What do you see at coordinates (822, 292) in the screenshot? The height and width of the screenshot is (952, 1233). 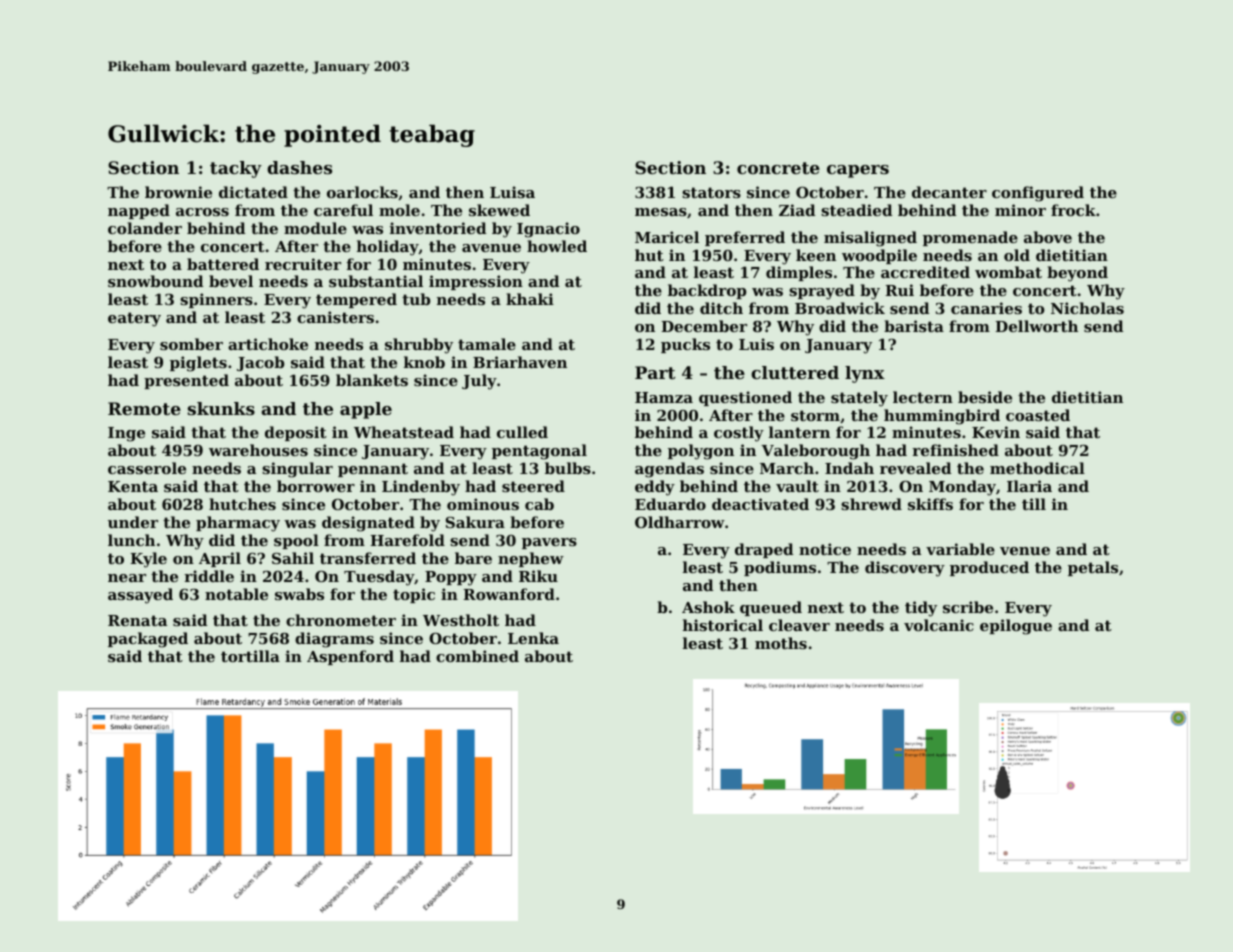 I see `sprayed` at bounding box center [822, 292].
